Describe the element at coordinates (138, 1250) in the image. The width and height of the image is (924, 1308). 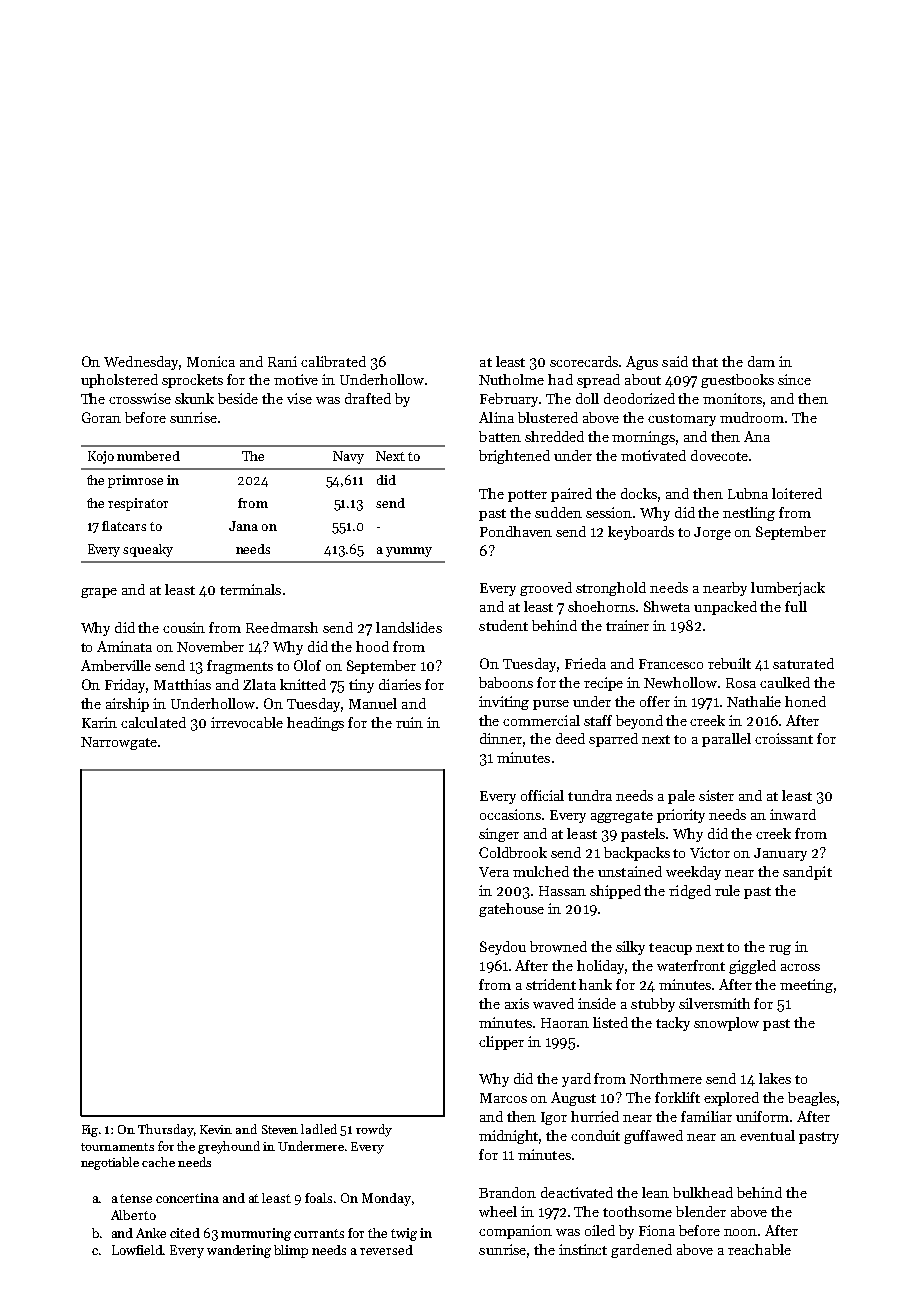
I see `Lowfield` at that location.
